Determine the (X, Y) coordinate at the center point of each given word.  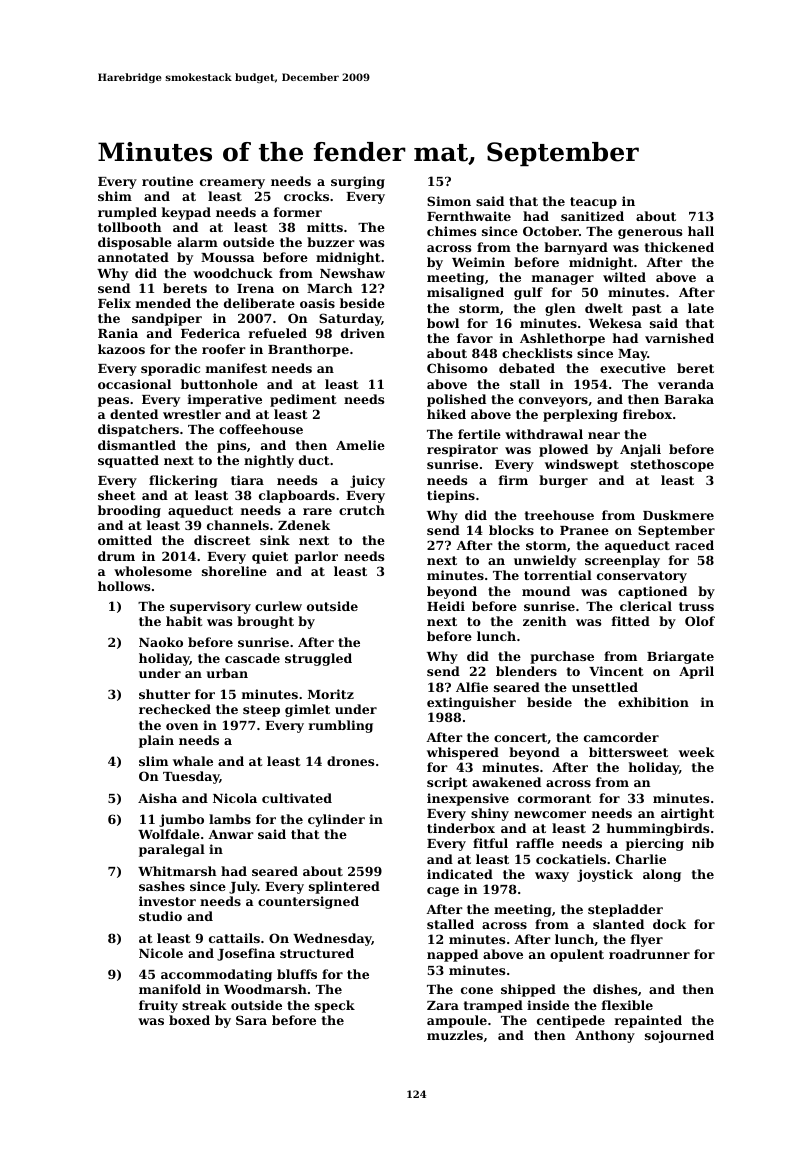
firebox (647, 414)
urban (227, 673)
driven (363, 333)
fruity (158, 1006)
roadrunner (649, 954)
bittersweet (628, 752)
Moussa (228, 257)
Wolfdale (169, 834)
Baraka (689, 399)
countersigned (308, 902)
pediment (303, 400)
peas (113, 402)
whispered (463, 753)
